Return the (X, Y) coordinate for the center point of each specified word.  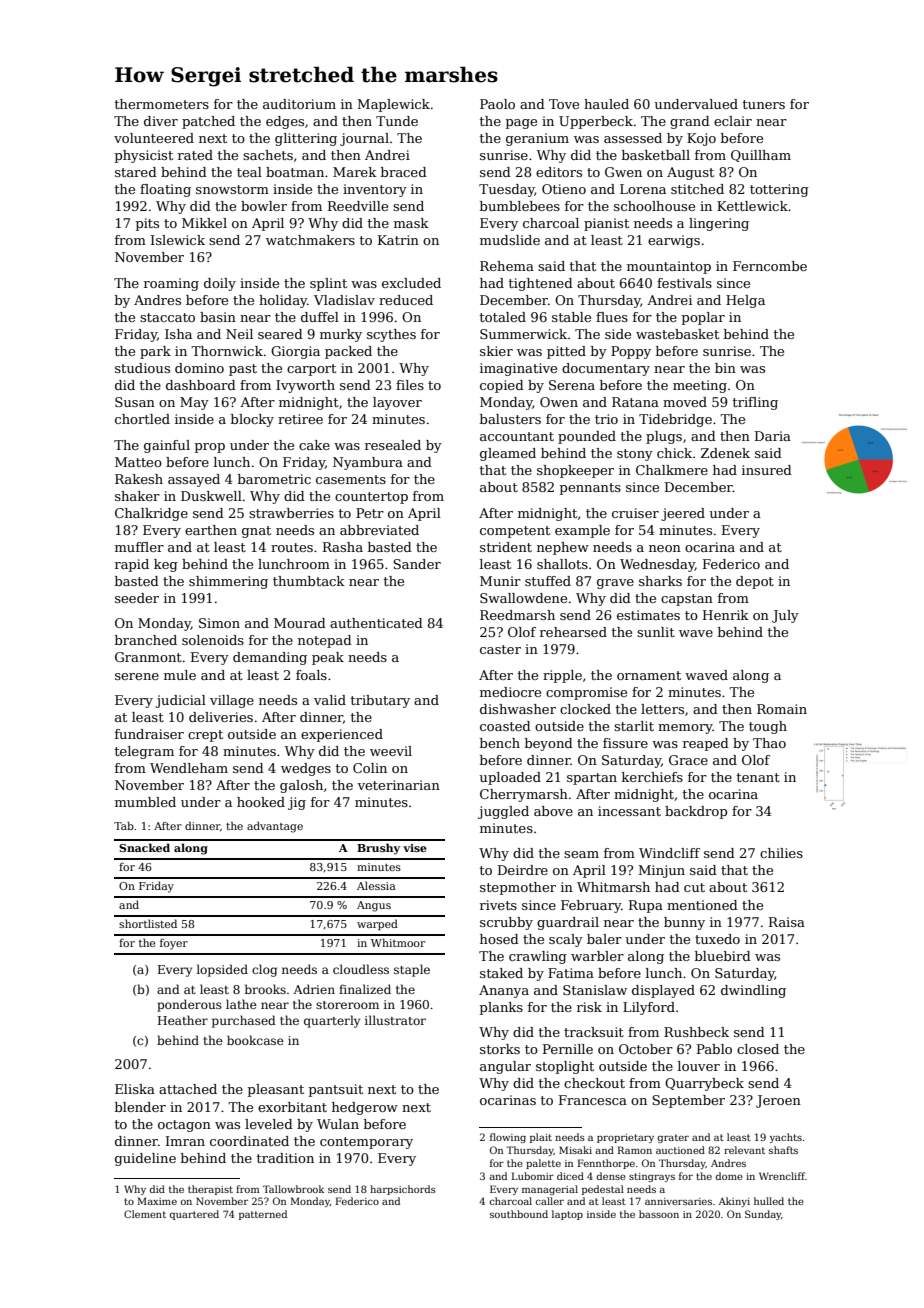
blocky (252, 420)
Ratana (635, 402)
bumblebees (520, 206)
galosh (301, 786)
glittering (306, 139)
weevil (391, 751)
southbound (519, 1214)
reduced (406, 300)
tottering (779, 190)
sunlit (656, 632)
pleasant (276, 1090)
